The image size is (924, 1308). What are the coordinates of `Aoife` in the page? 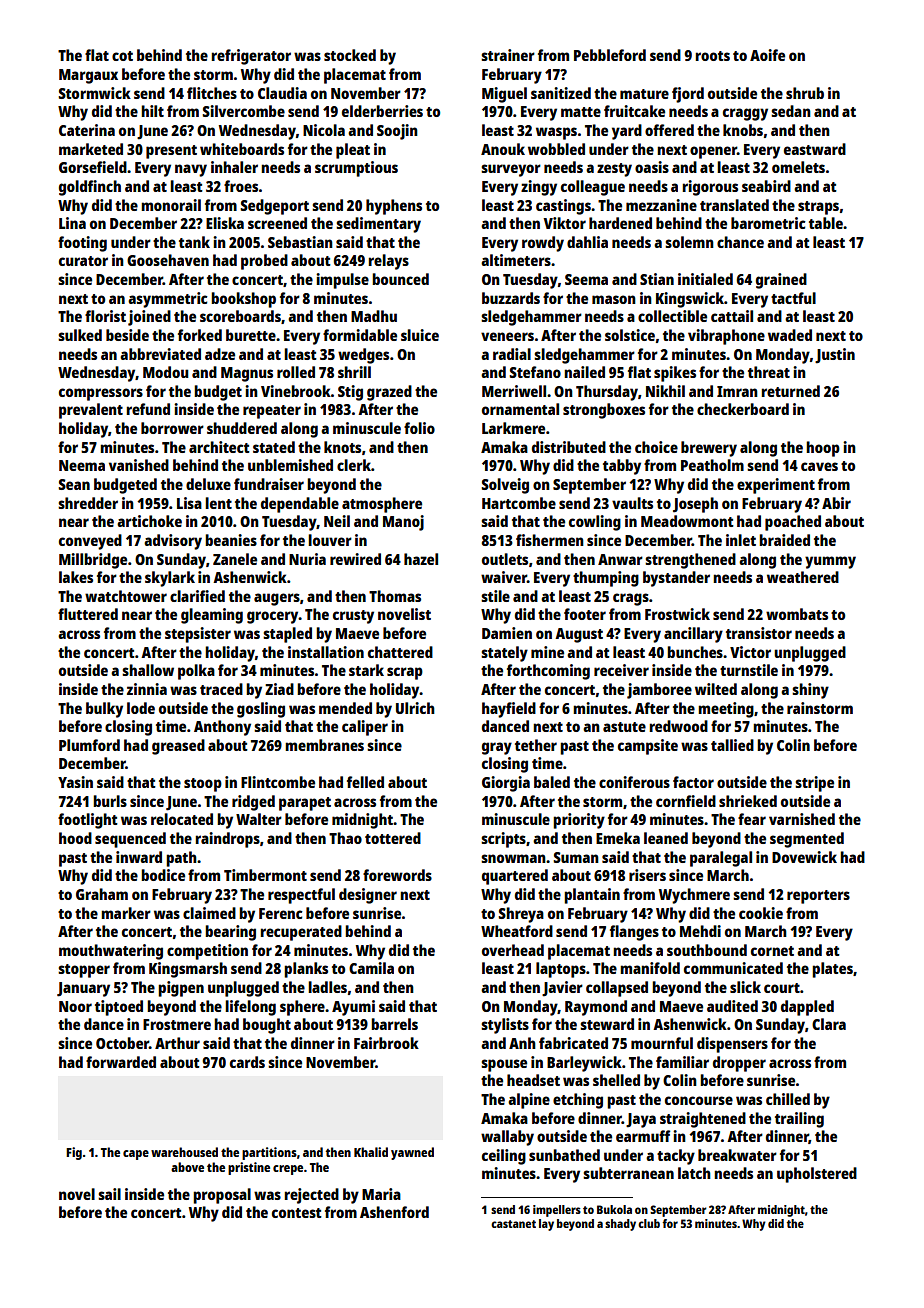 It's located at (767, 55).
